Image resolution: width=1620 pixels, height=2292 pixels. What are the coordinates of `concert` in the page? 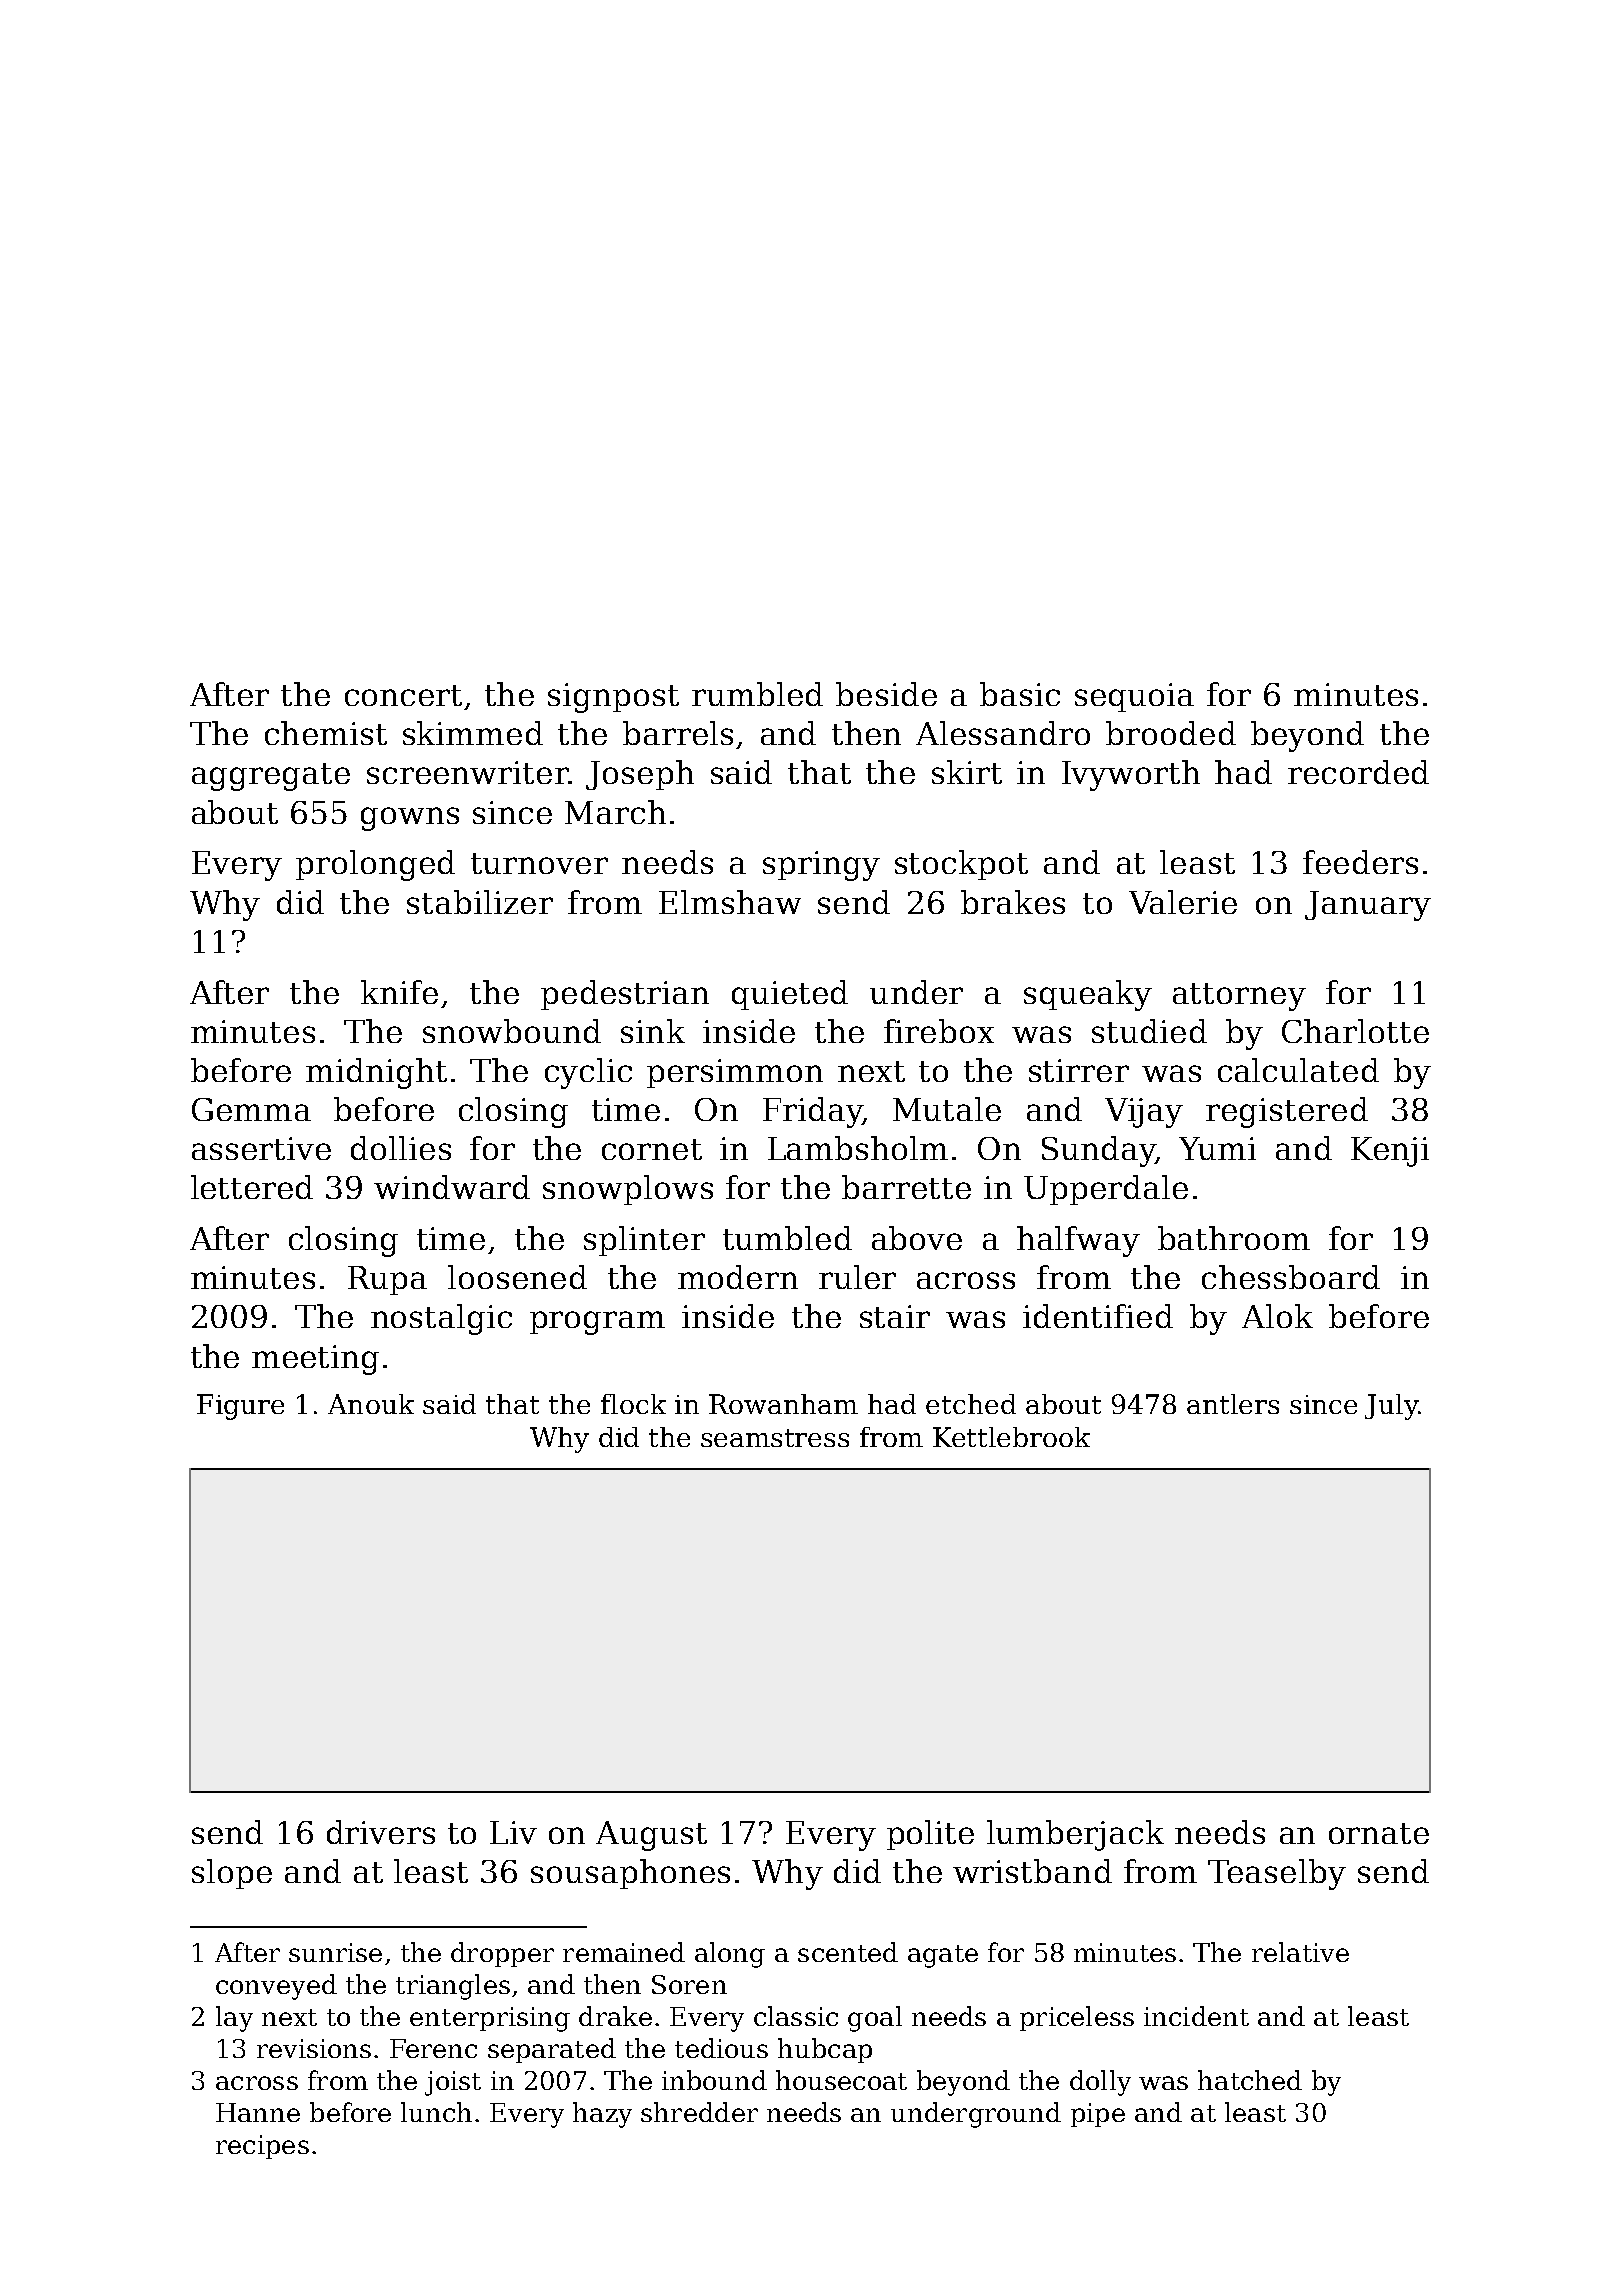 It's located at (403, 695).
